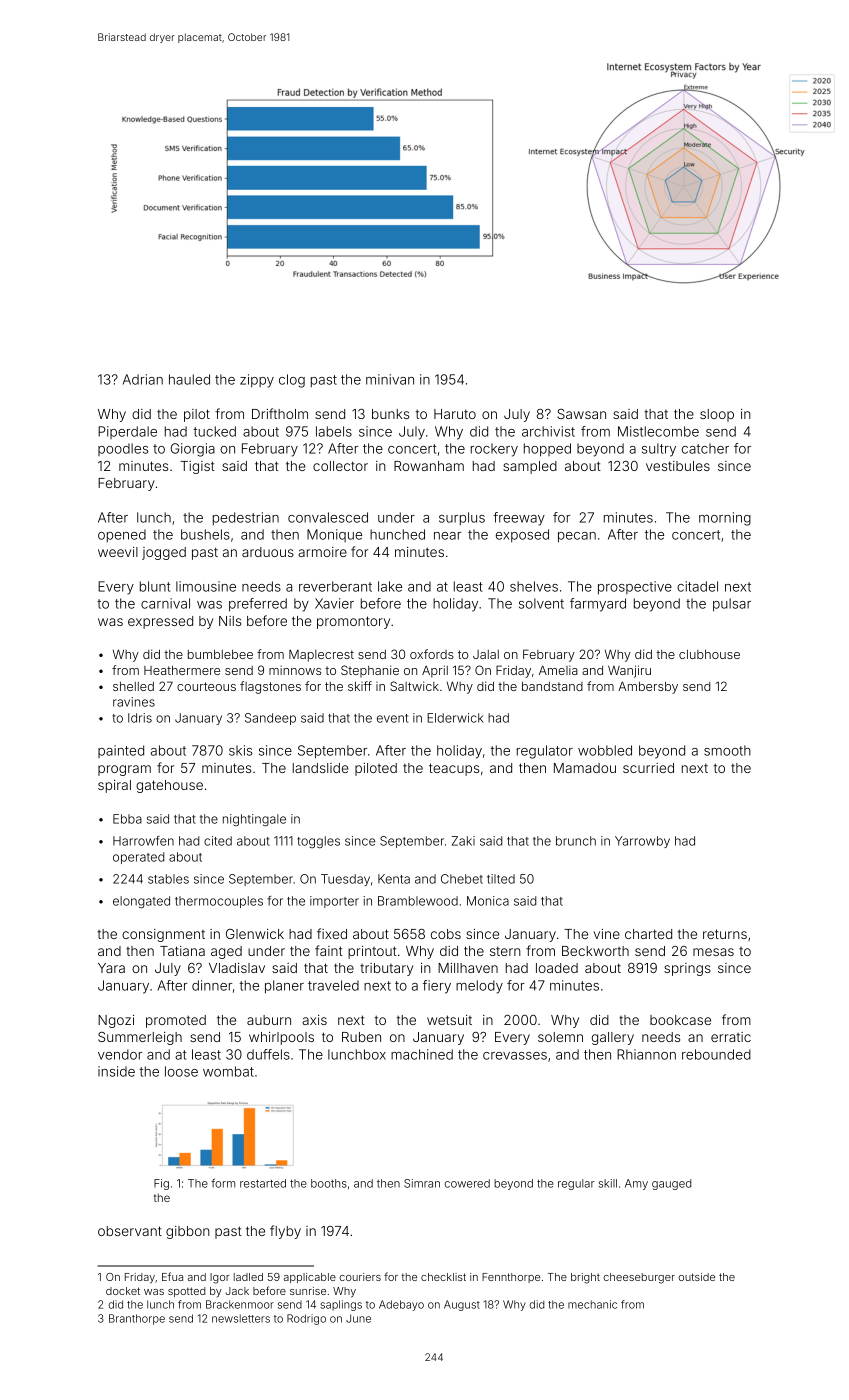  I want to click on Mistlecombe, so click(658, 431).
